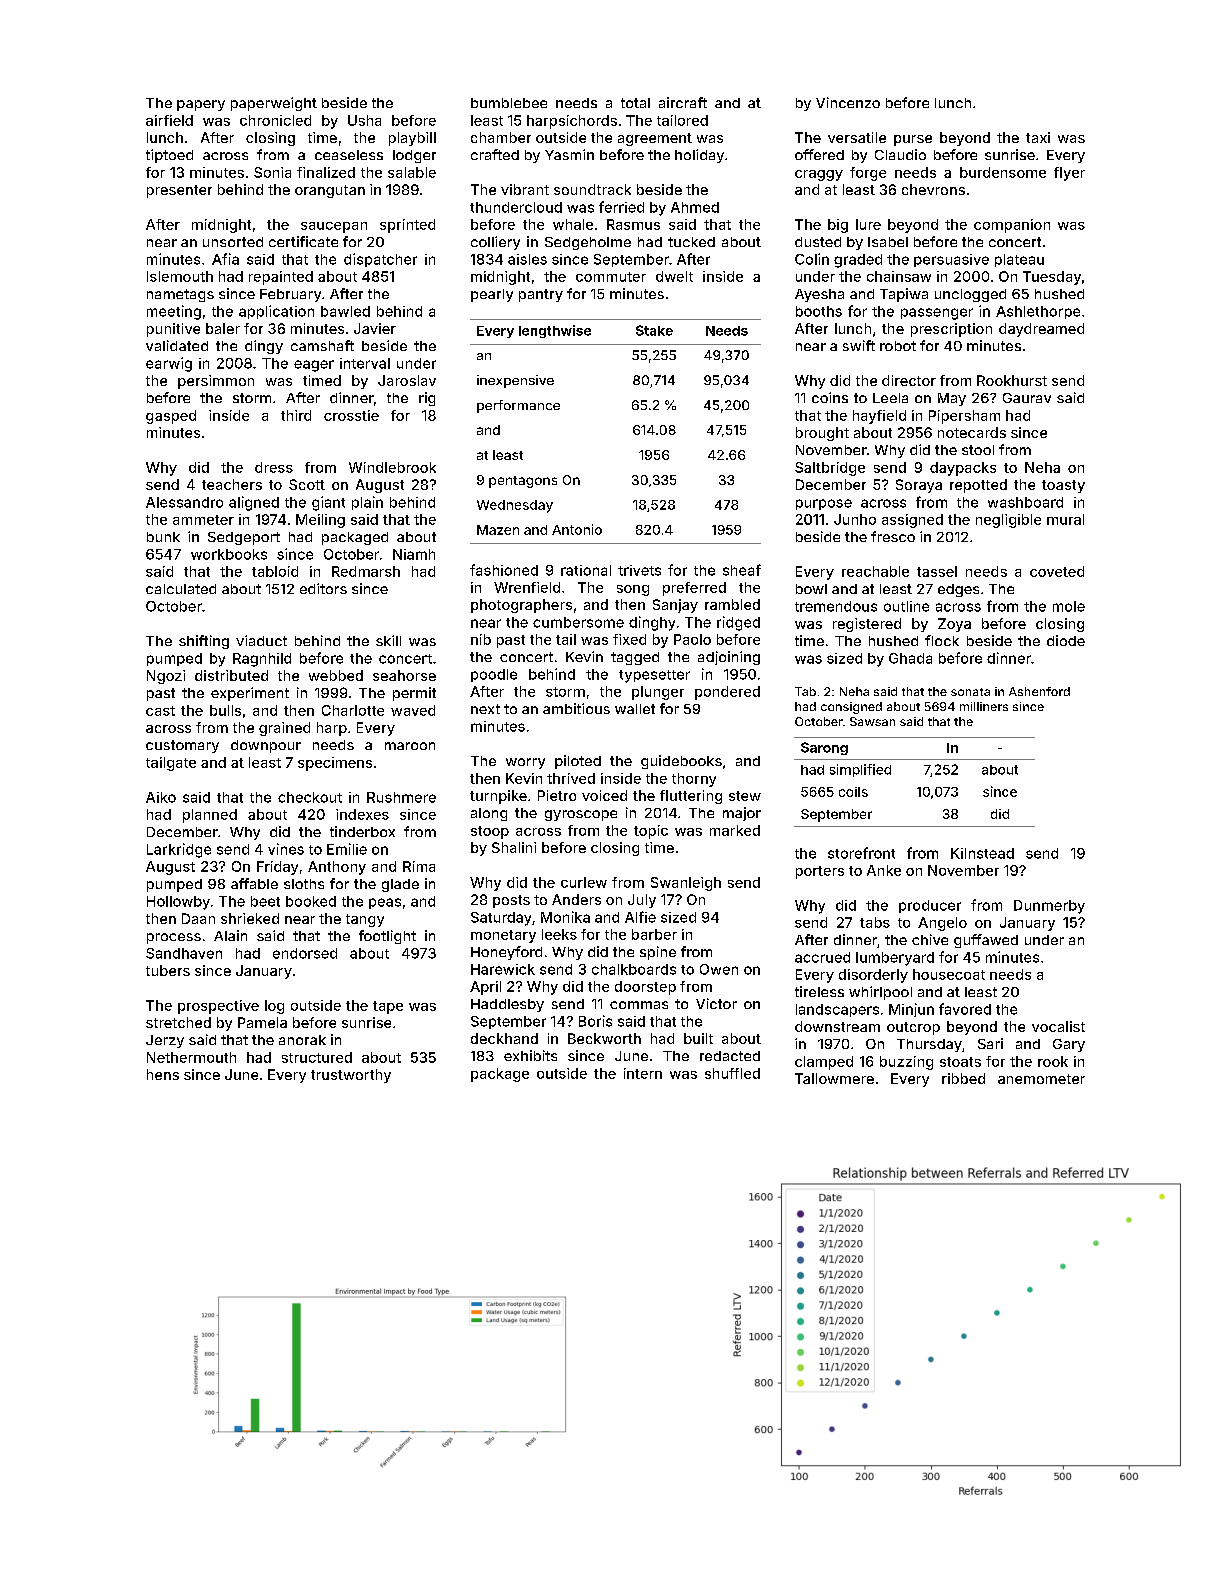 The width and height of the screenshot is (1231, 1593). I want to click on edges, so click(958, 590).
